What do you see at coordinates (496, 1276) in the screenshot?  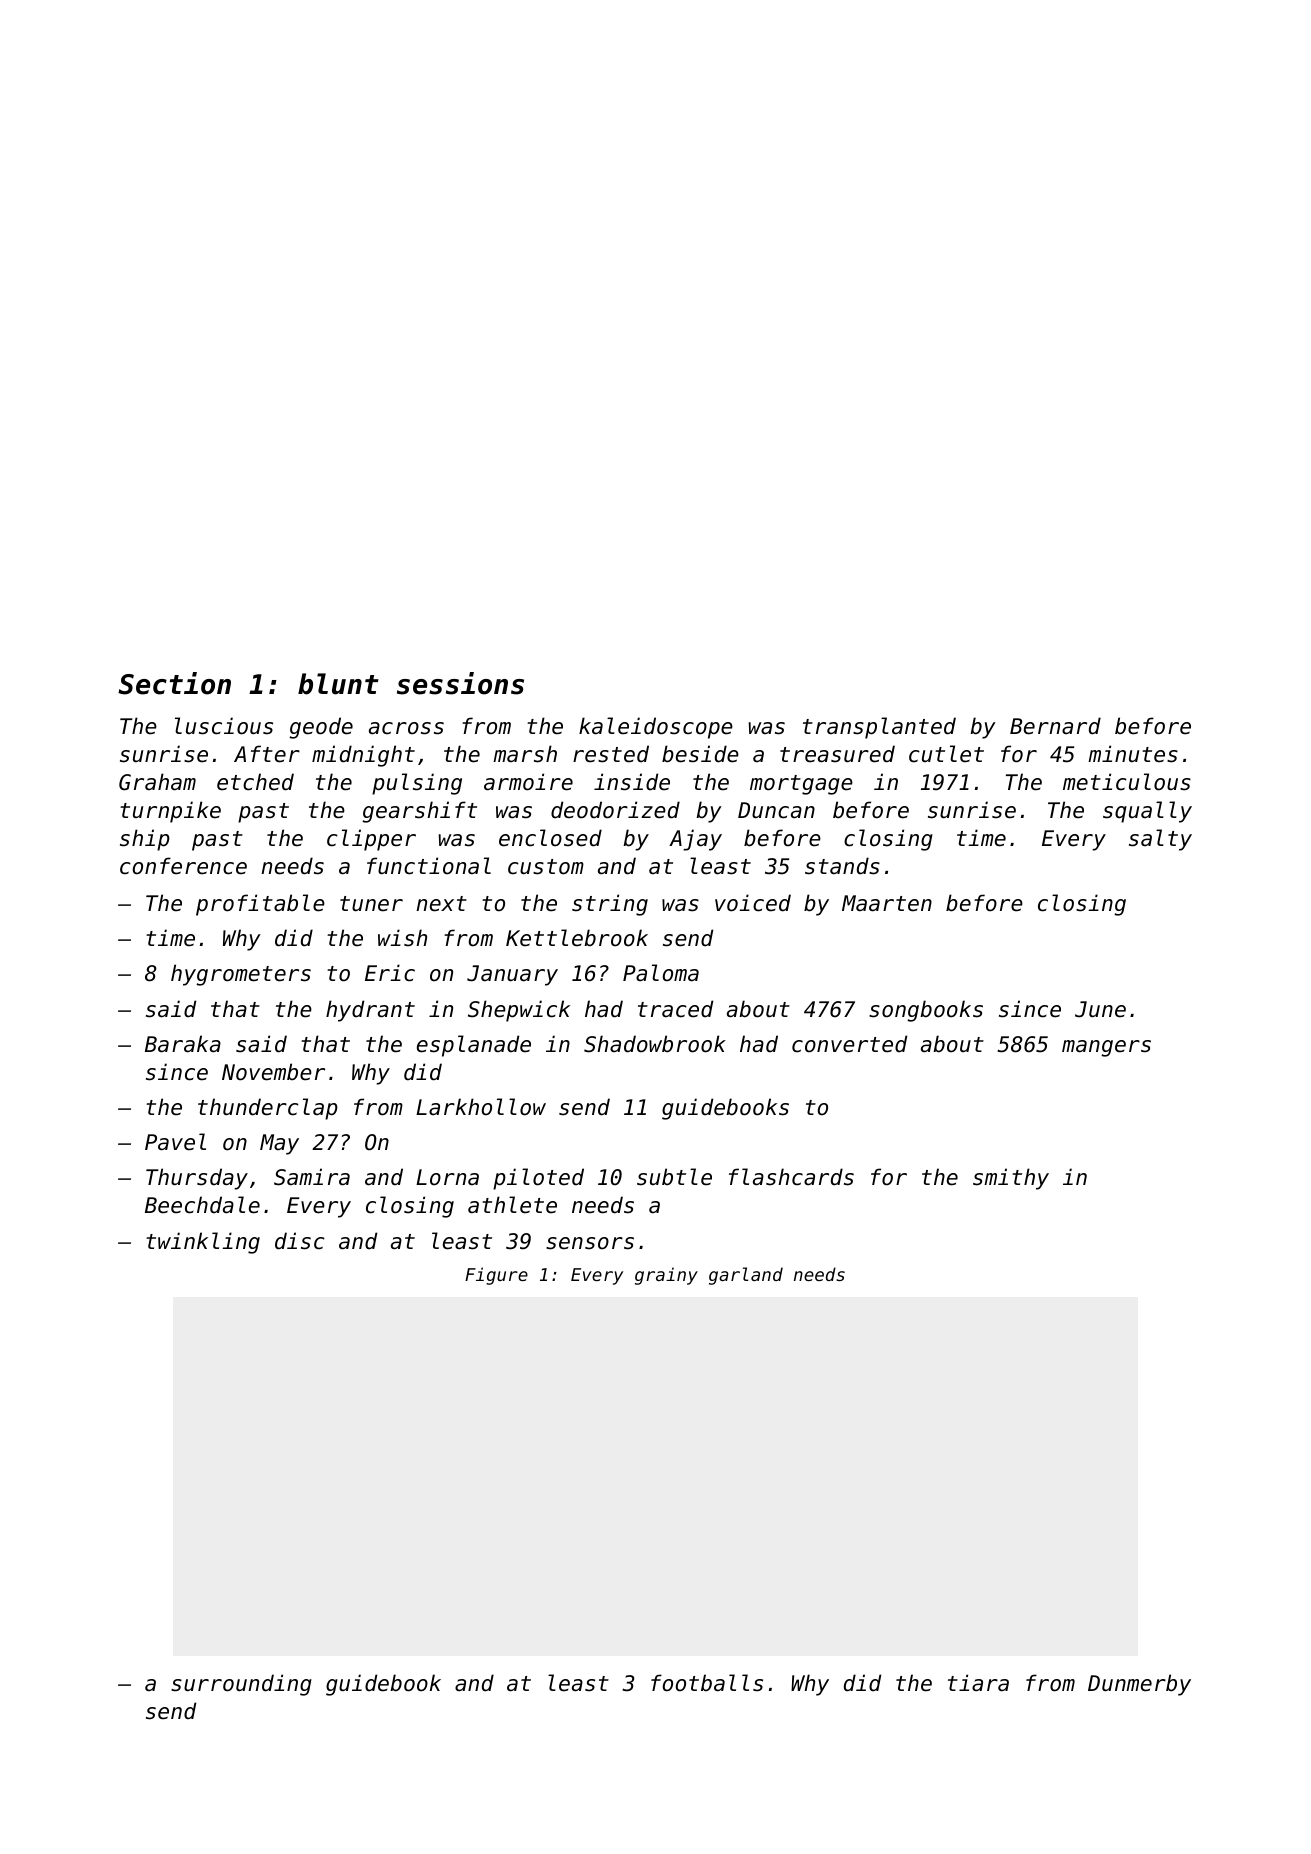 I see `Figure` at bounding box center [496, 1276].
